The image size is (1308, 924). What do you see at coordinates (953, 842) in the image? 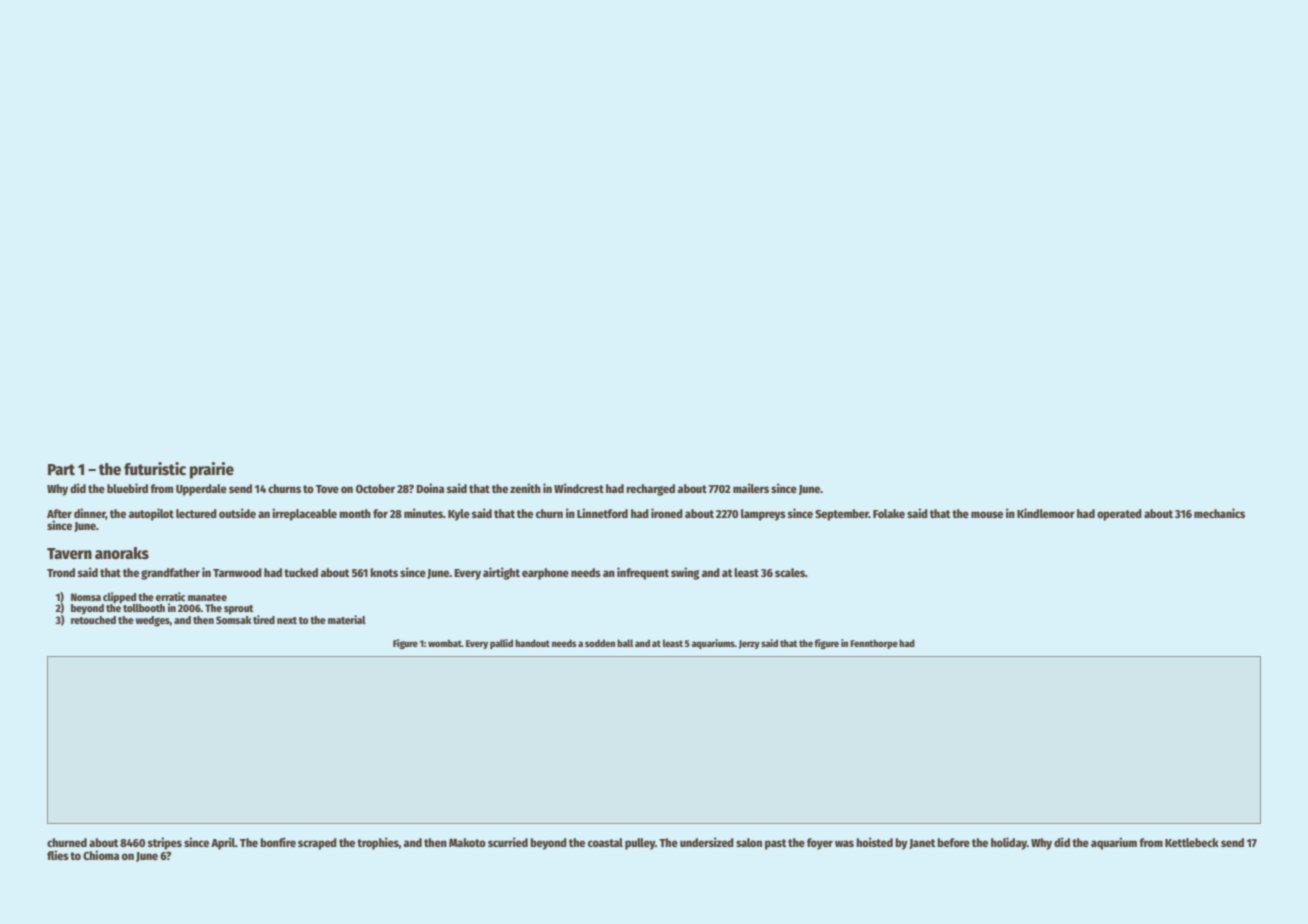
I see `before` at bounding box center [953, 842].
